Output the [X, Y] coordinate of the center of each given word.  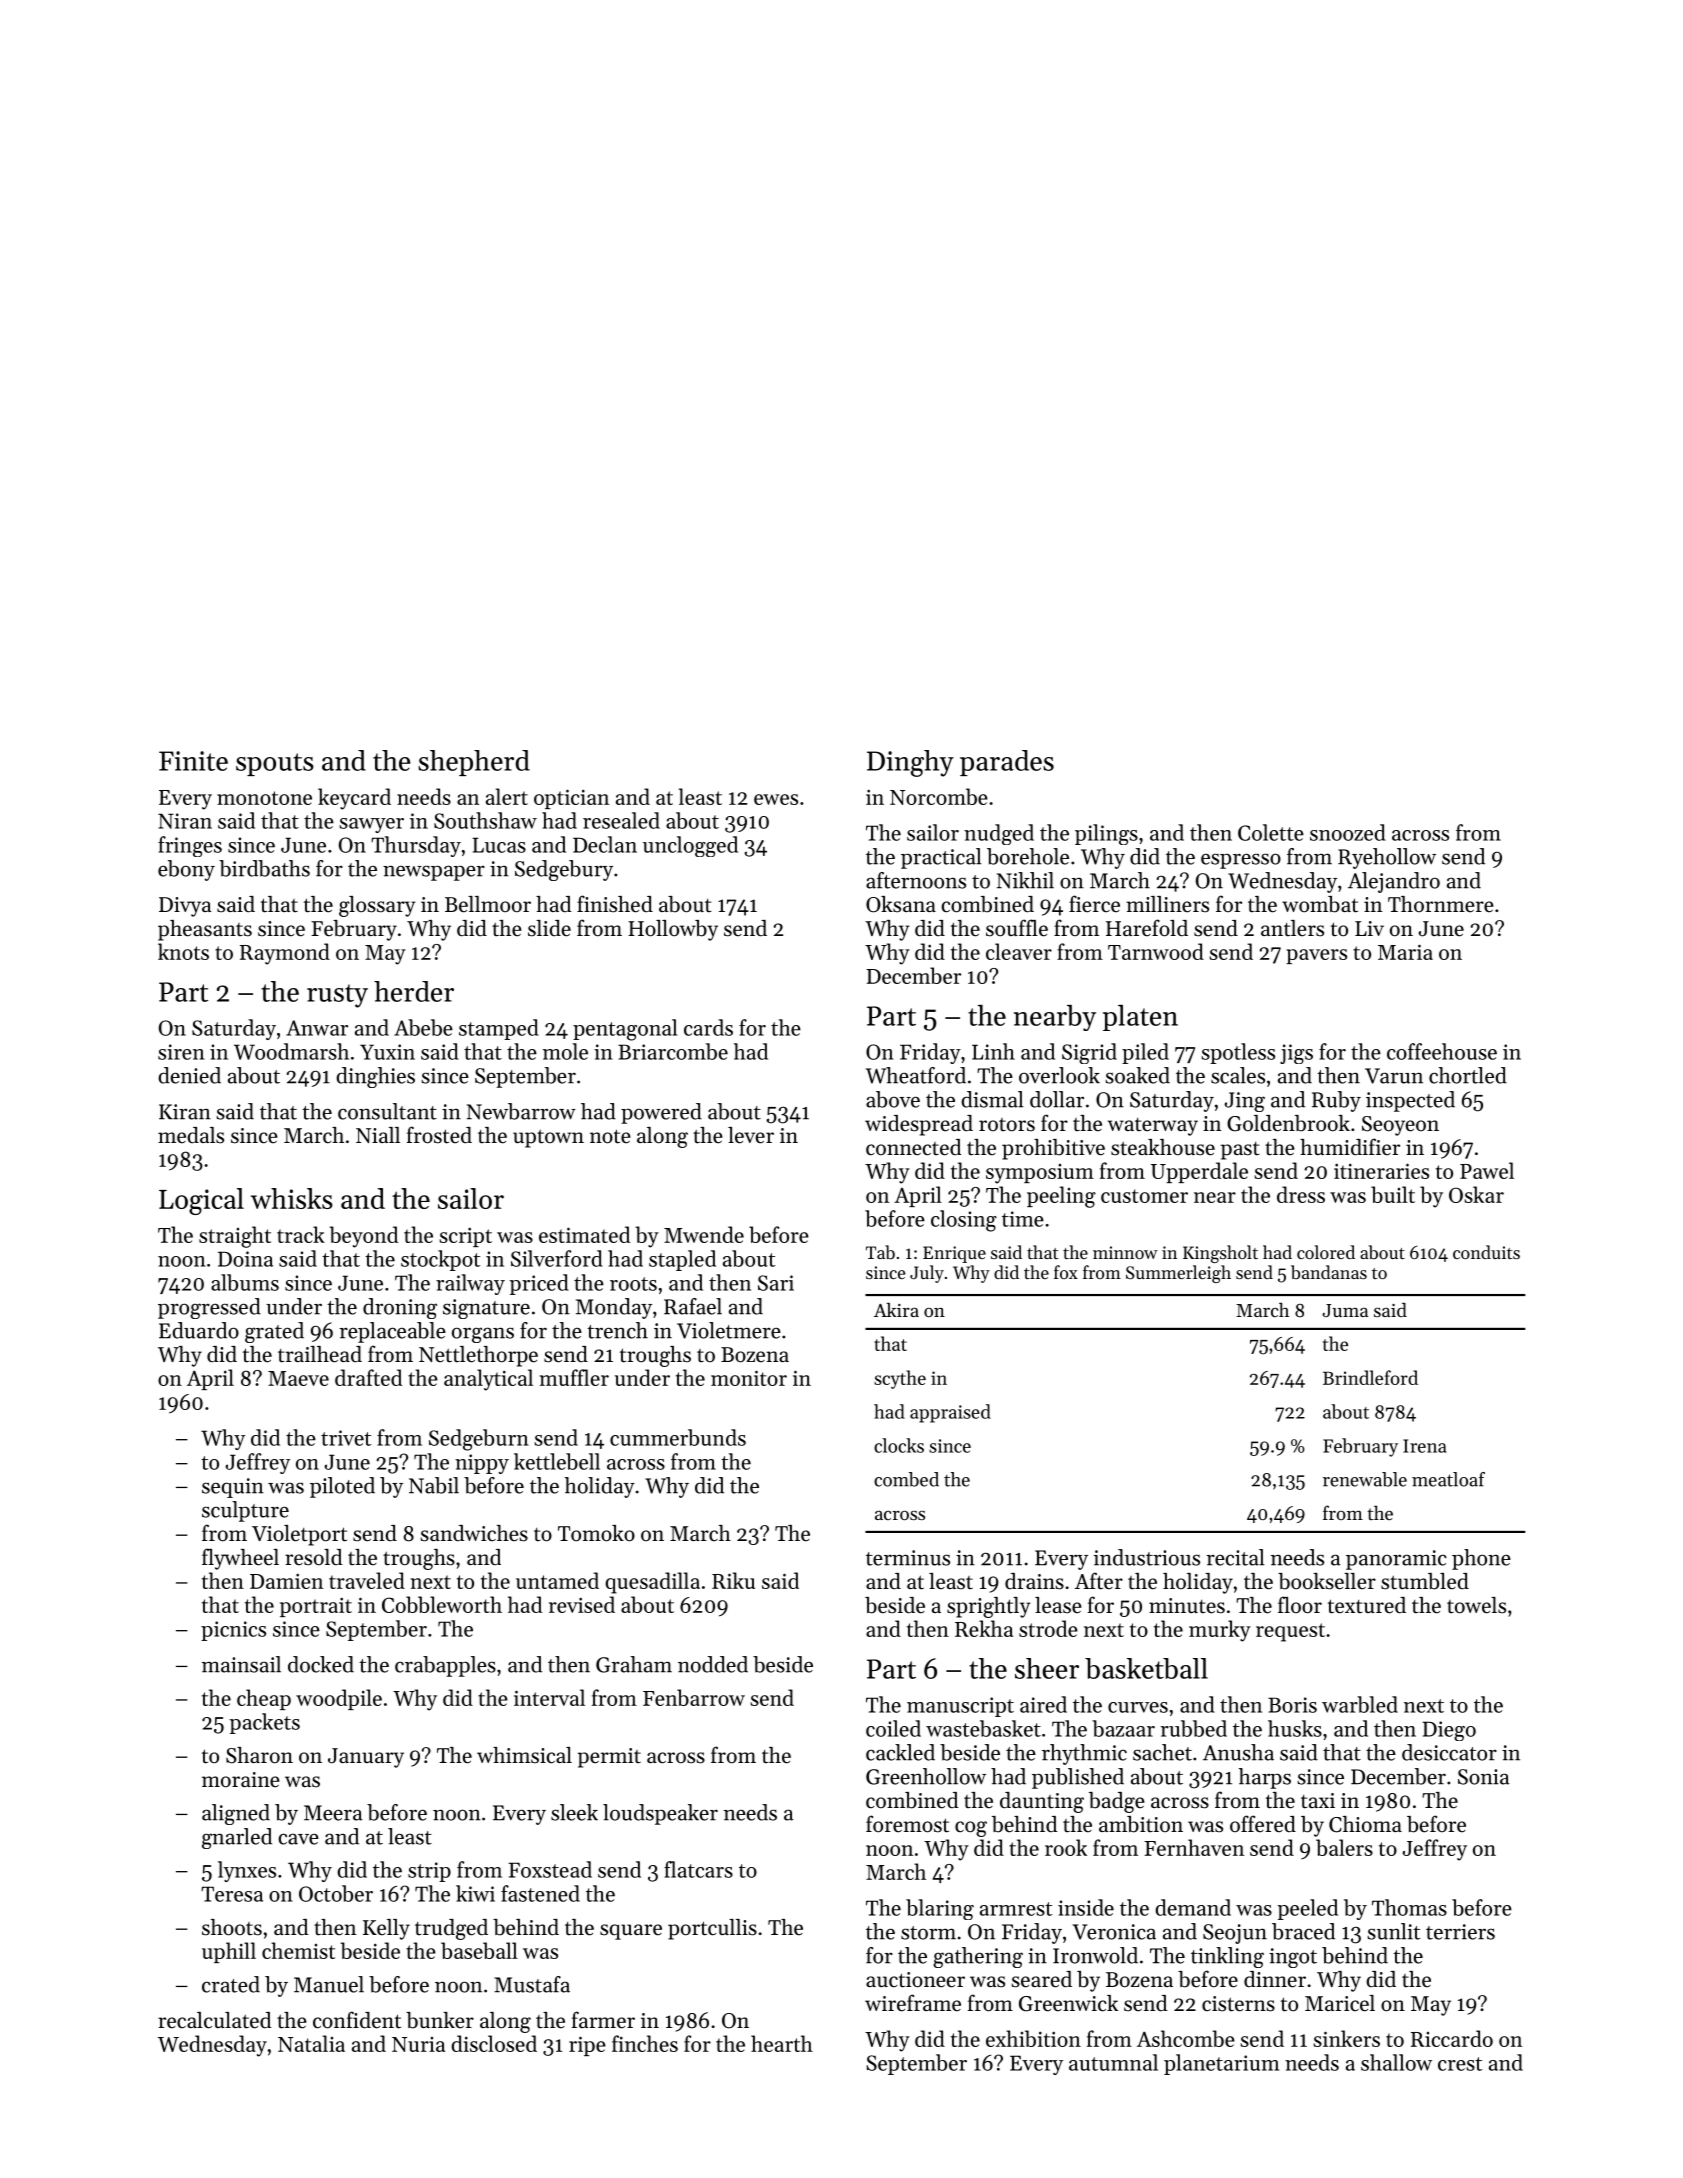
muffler [574, 1377]
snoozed [1348, 832]
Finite [193, 761]
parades [1007, 763]
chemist [298, 1950]
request [1290, 1632]
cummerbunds [678, 1437]
